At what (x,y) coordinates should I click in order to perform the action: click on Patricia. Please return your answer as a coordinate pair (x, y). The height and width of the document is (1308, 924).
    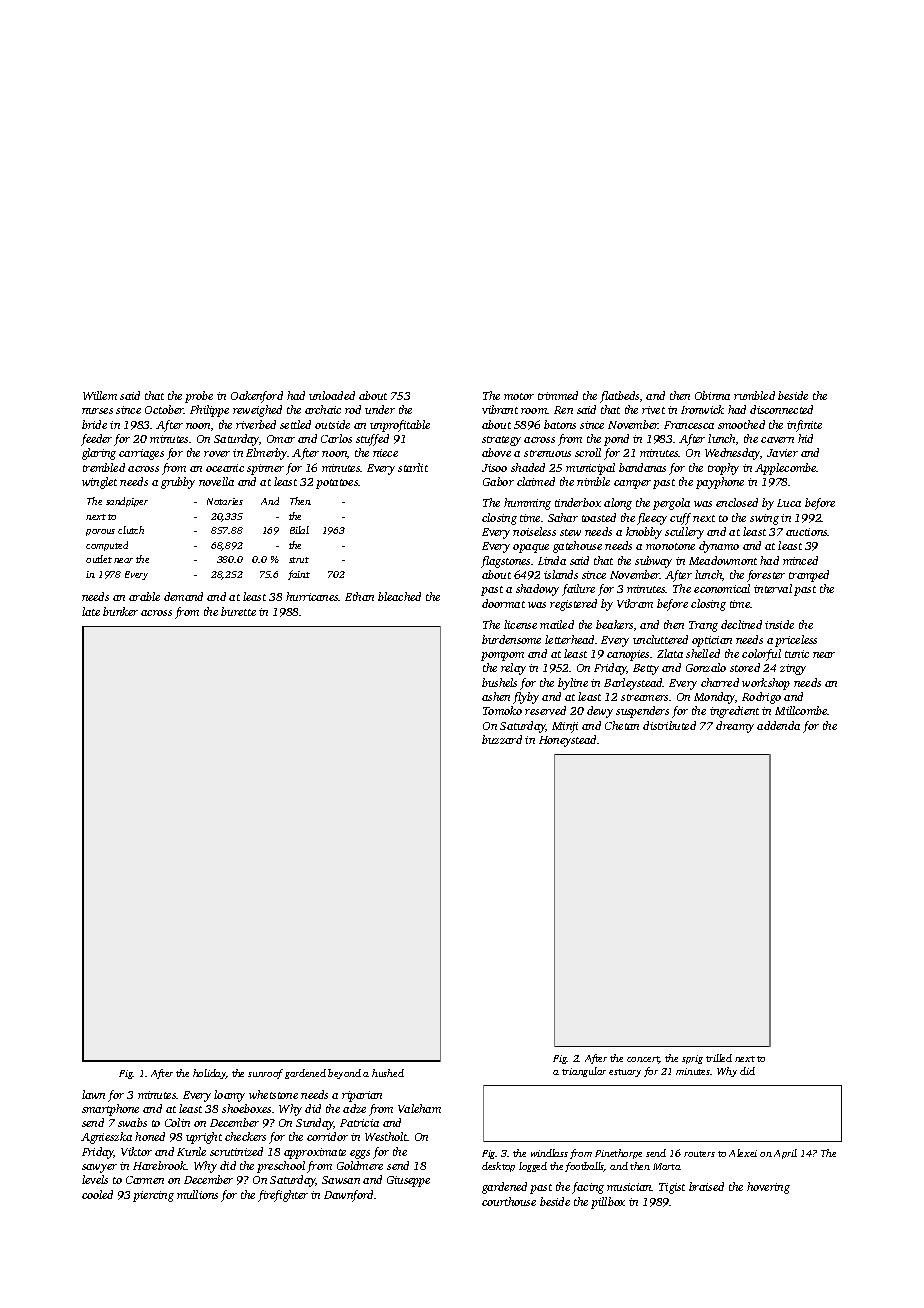
    Looking at the image, I should click on (359, 1123).
